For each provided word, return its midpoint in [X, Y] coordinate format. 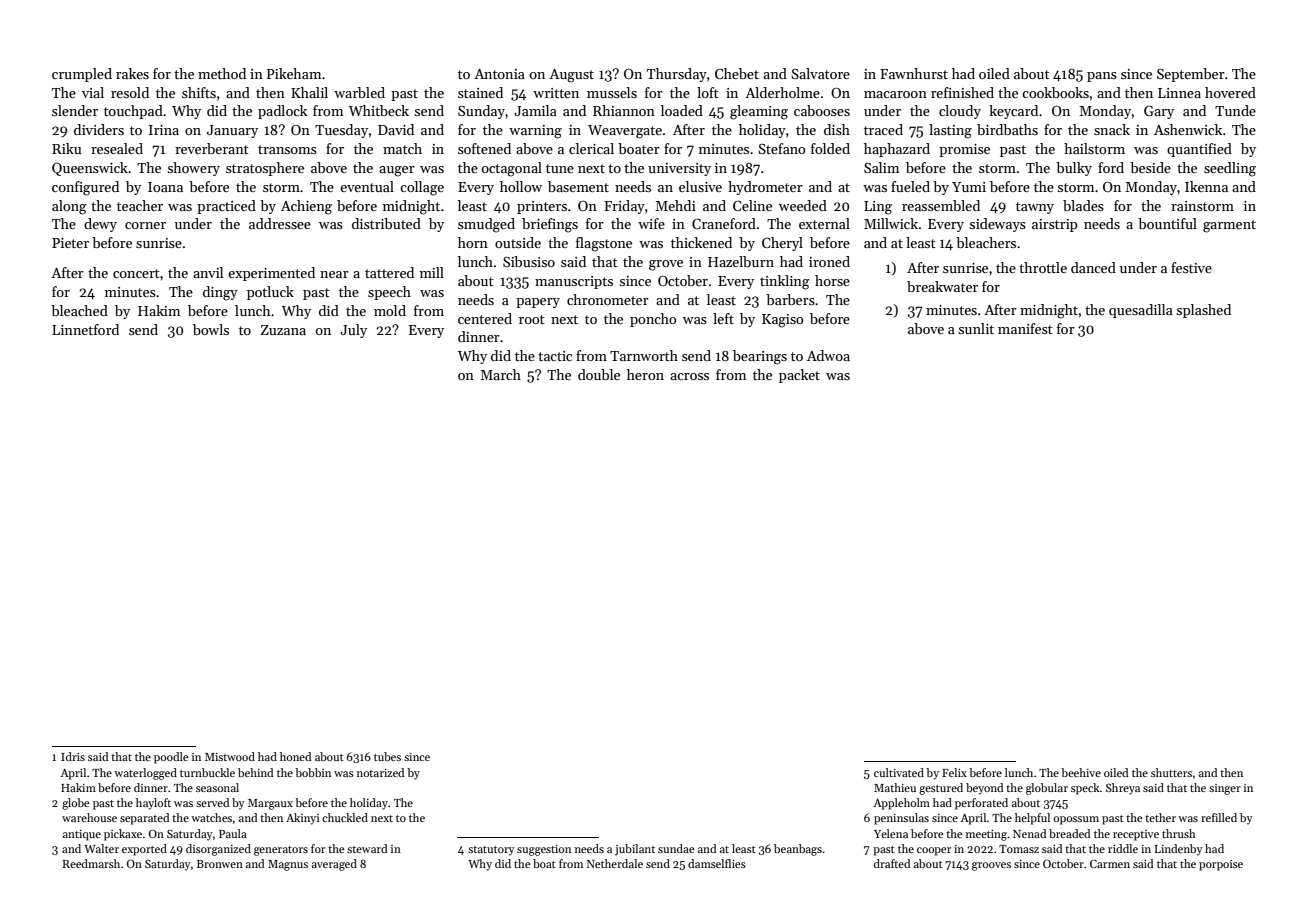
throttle [1043, 267]
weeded [803, 205]
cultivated [899, 772]
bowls [211, 329]
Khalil [309, 92]
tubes [387, 756]
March [500, 374]
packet [799, 376]
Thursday [677, 75]
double [599, 374]
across [689, 376]
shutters [1171, 772]
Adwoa [828, 355]
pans [1102, 77]
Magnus [288, 865]
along [69, 207]
